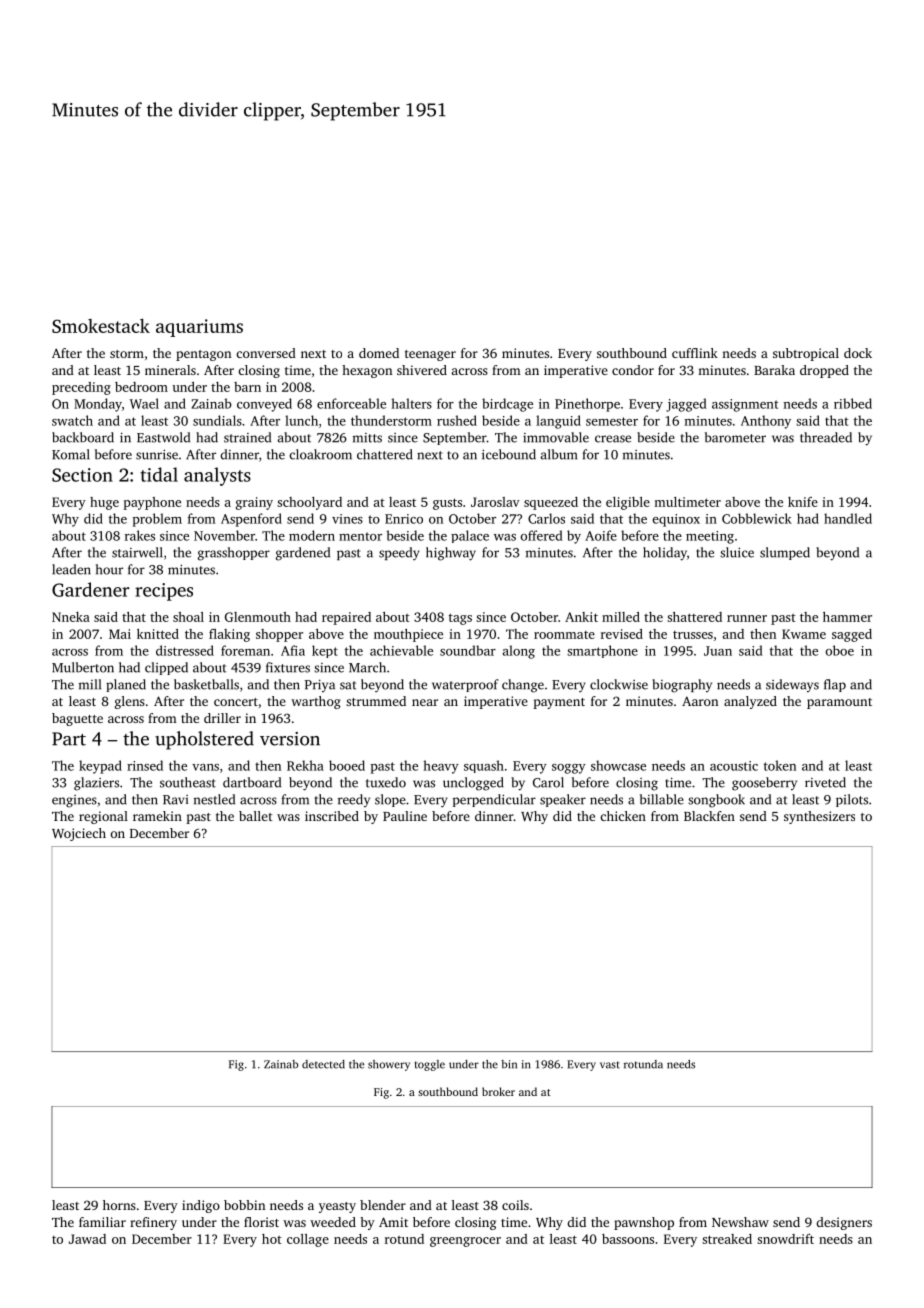 Image resolution: width=924 pixels, height=1308 pixels. What do you see at coordinates (709, 816) in the screenshot?
I see `Blackfen` at bounding box center [709, 816].
